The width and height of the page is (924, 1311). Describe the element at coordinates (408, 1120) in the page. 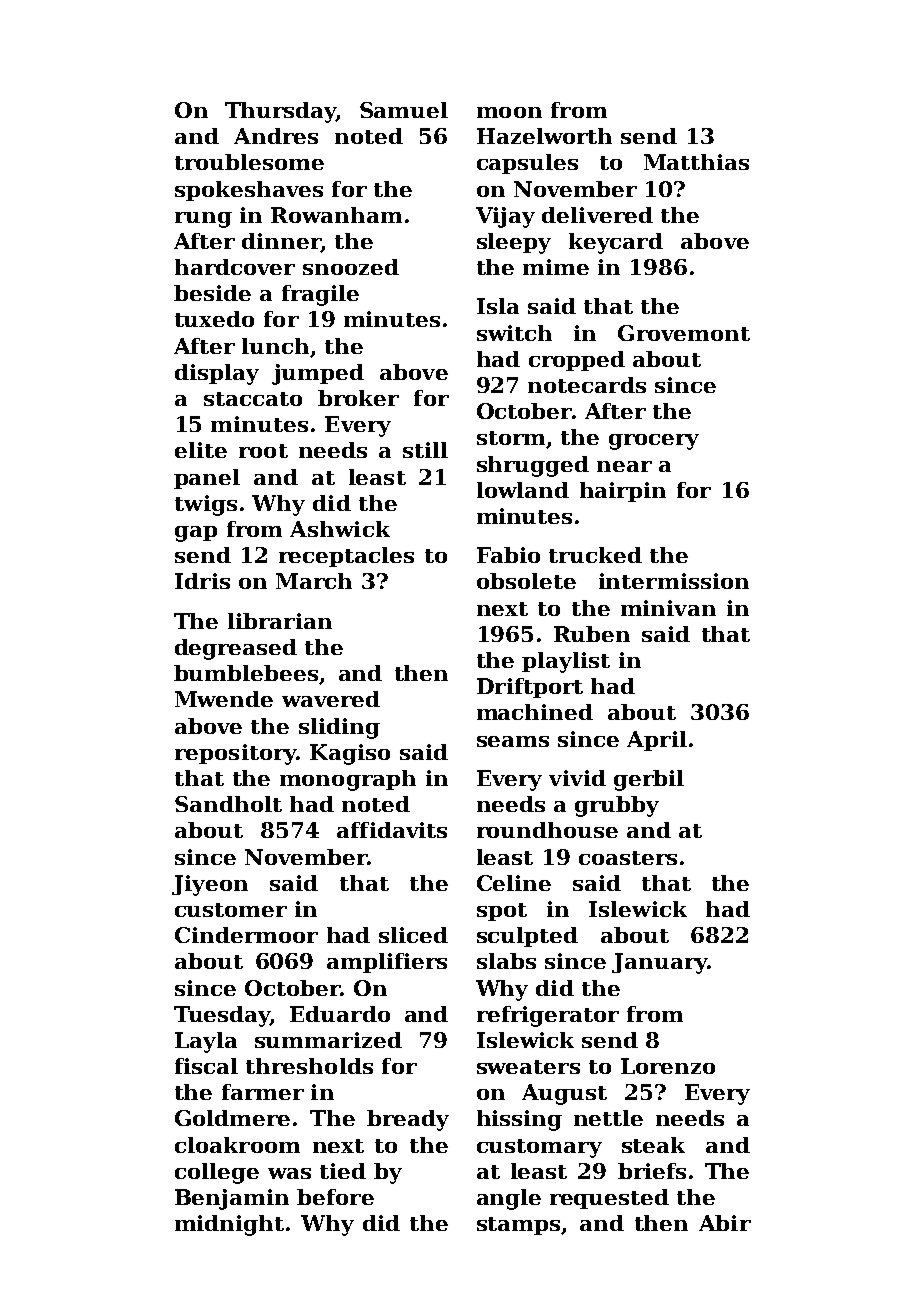

I see `bready` at that location.
